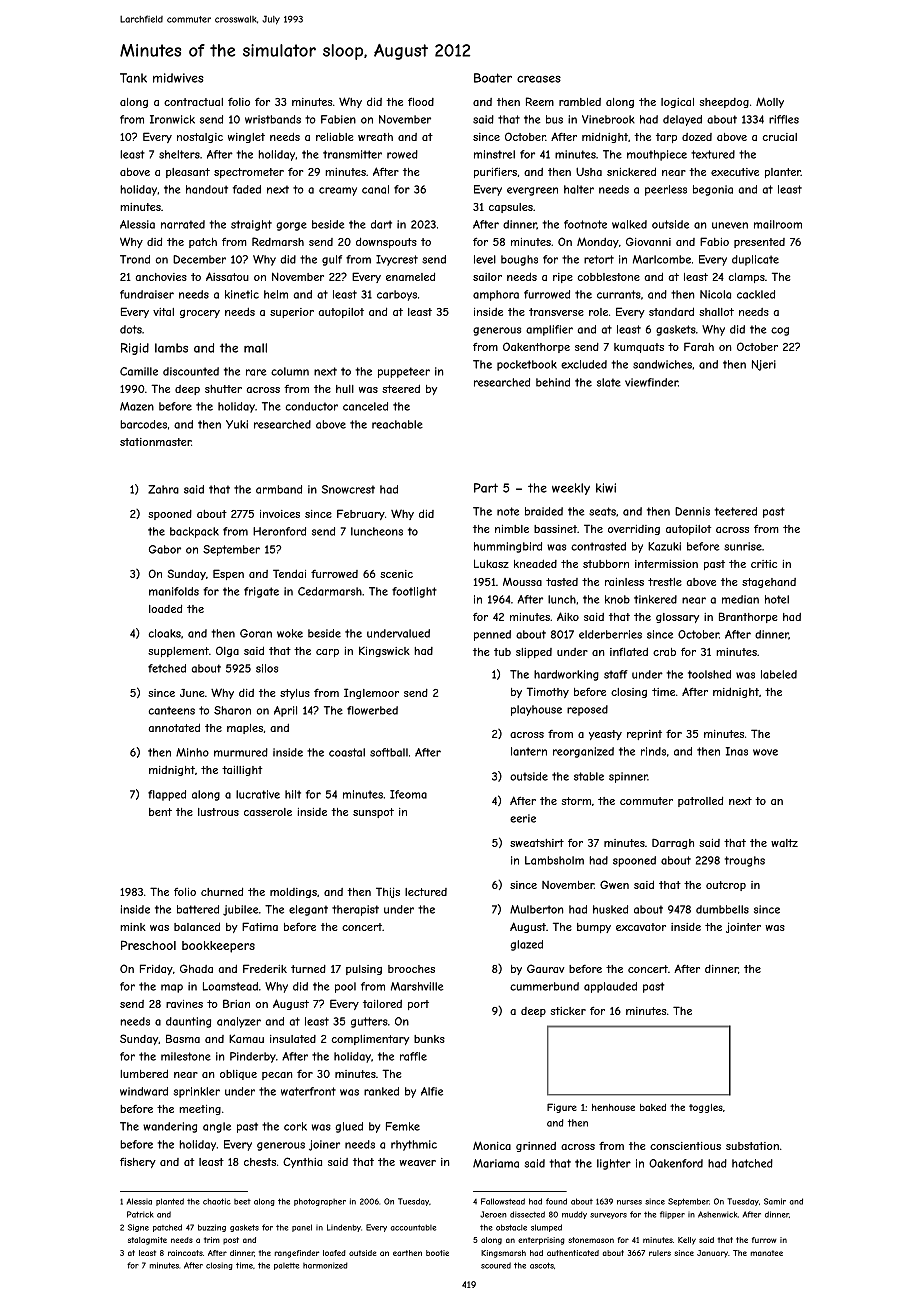 Image resolution: width=924 pixels, height=1308 pixels. What do you see at coordinates (401, 388) in the screenshot?
I see `steered` at bounding box center [401, 388].
